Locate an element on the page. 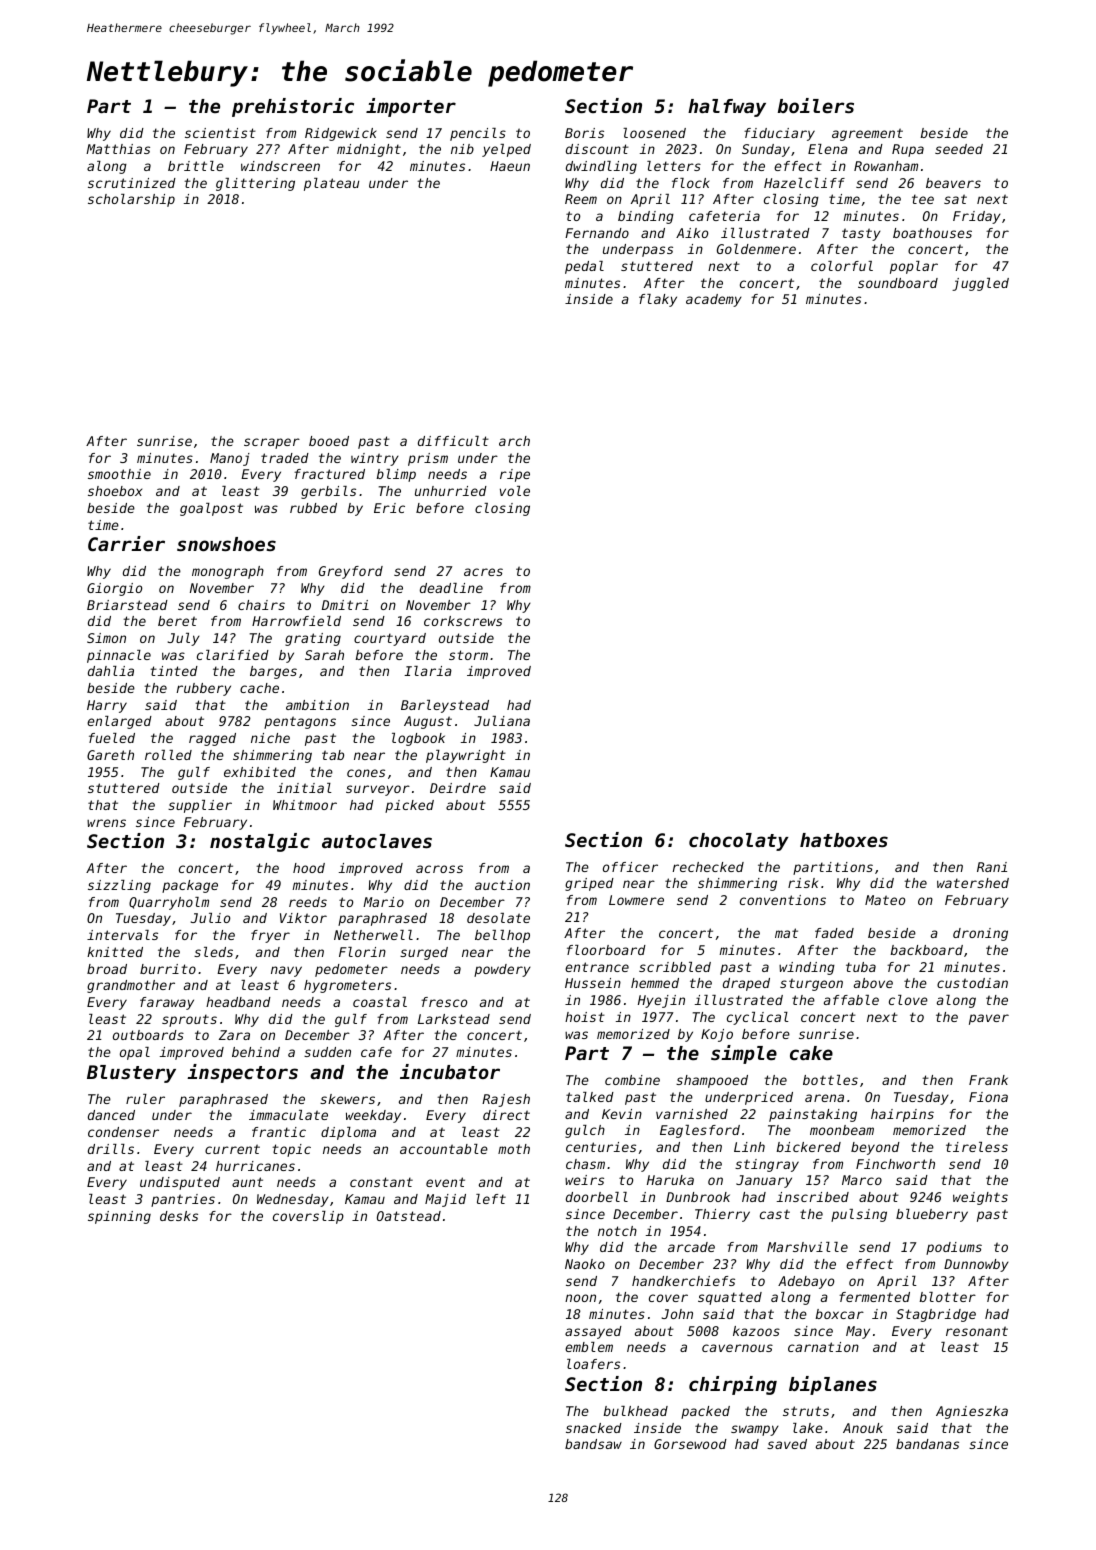  Frank is located at coordinates (988, 1080).
